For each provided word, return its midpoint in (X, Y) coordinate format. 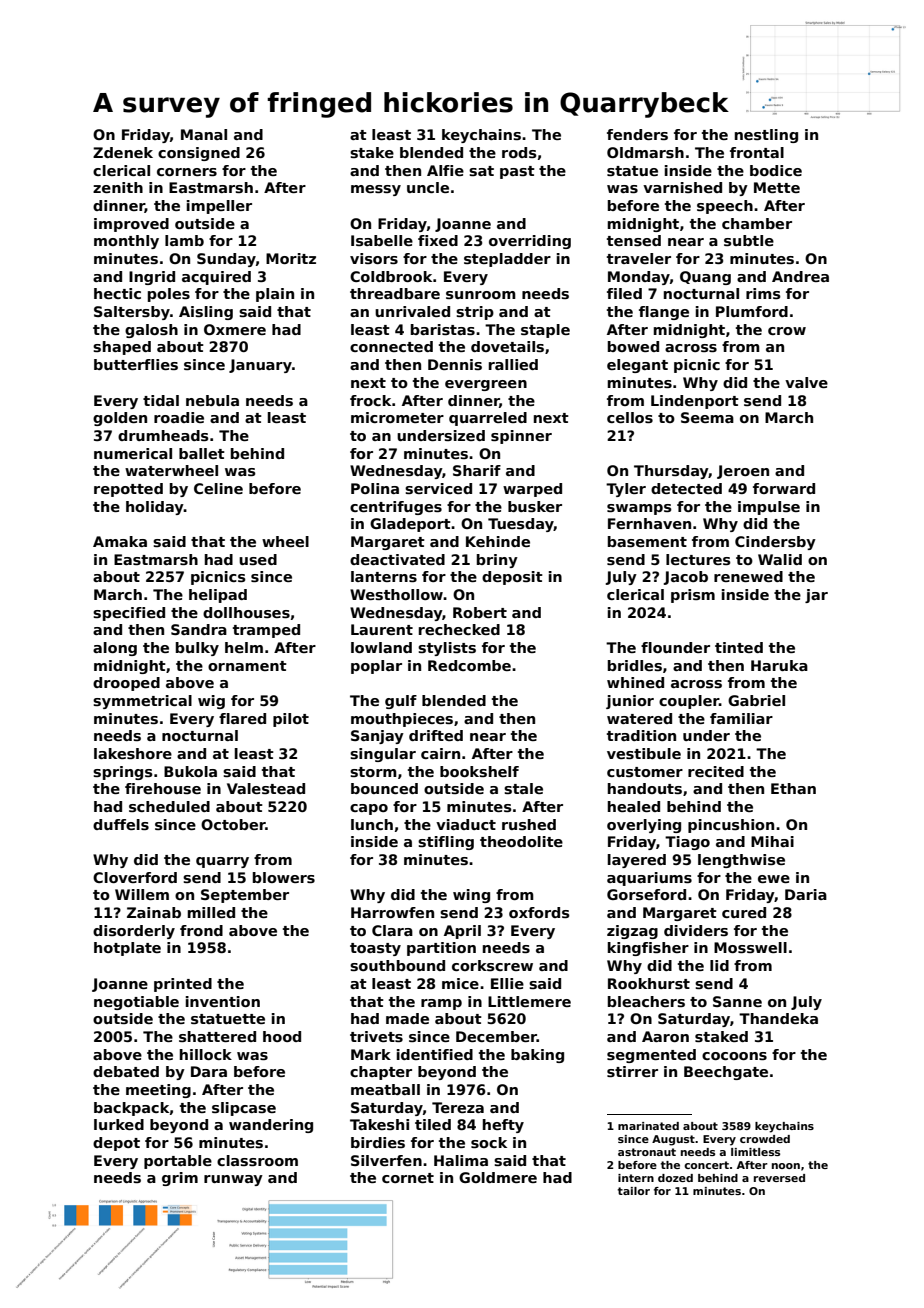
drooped (126, 684)
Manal (204, 134)
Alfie (445, 170)
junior (630, 702)
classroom (257, 1160)
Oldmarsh (645, 152)
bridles (635, 665)
